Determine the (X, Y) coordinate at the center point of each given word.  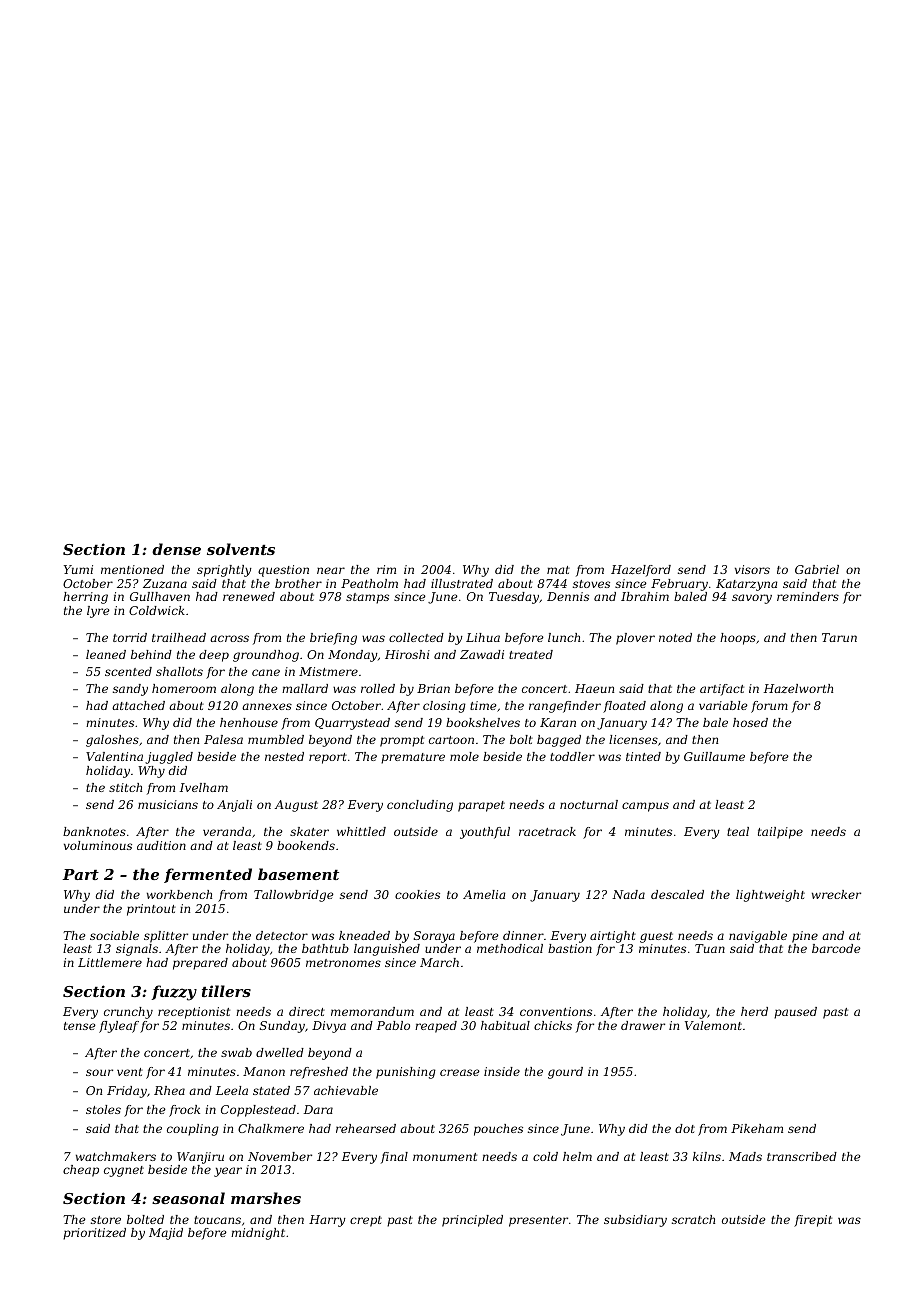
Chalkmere (271, 1128)
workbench (179, 894)
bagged (559, 741)
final (394, 1158)
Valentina (114, 756)
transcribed (802, 1156)
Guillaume (714, 756)
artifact (722, 690)
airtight (613, 937)
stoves (591, 584)
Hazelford (641, 571)
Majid (166, 1234)
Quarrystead (352, 724)
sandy (130, 690)
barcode (836, 948)
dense (176, 549)
